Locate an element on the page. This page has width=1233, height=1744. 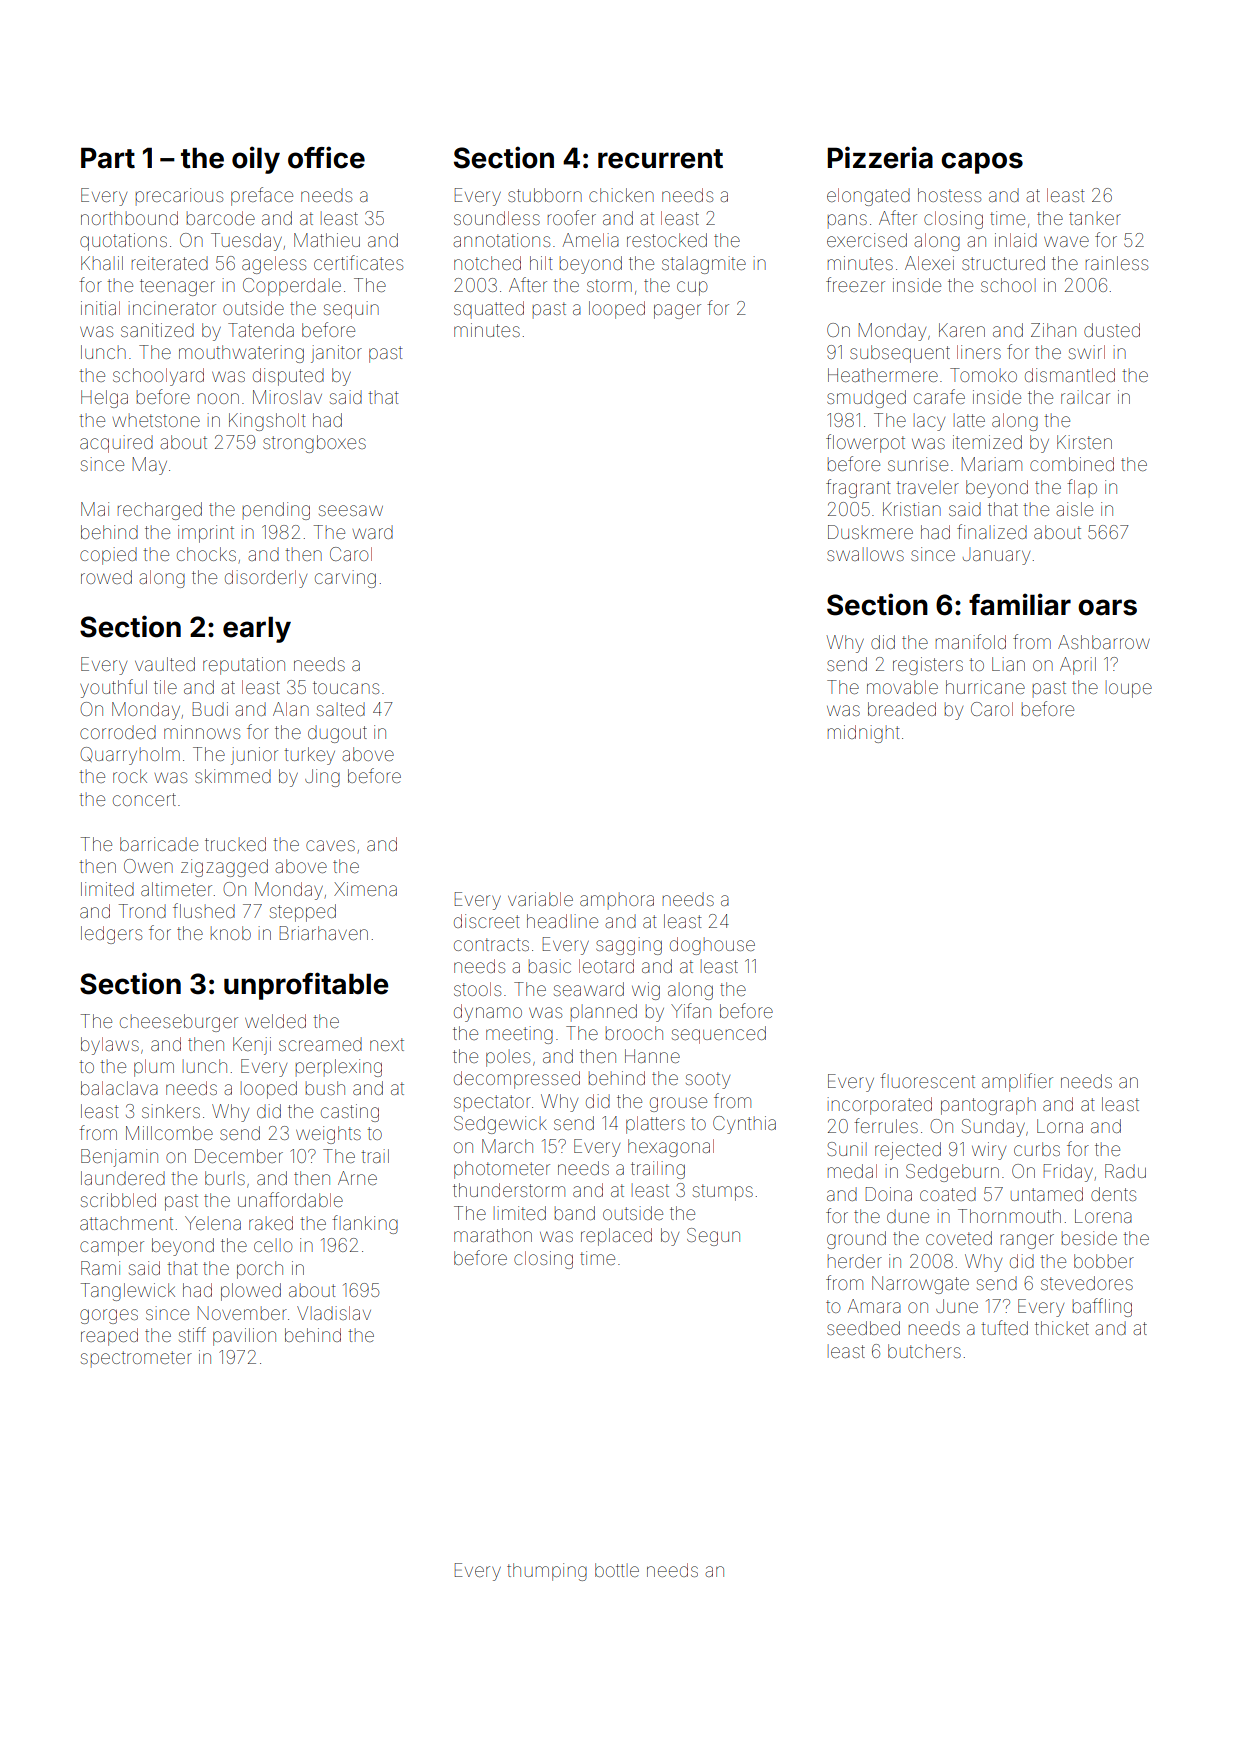
Yelena is located at coordinates (213, 1223).
